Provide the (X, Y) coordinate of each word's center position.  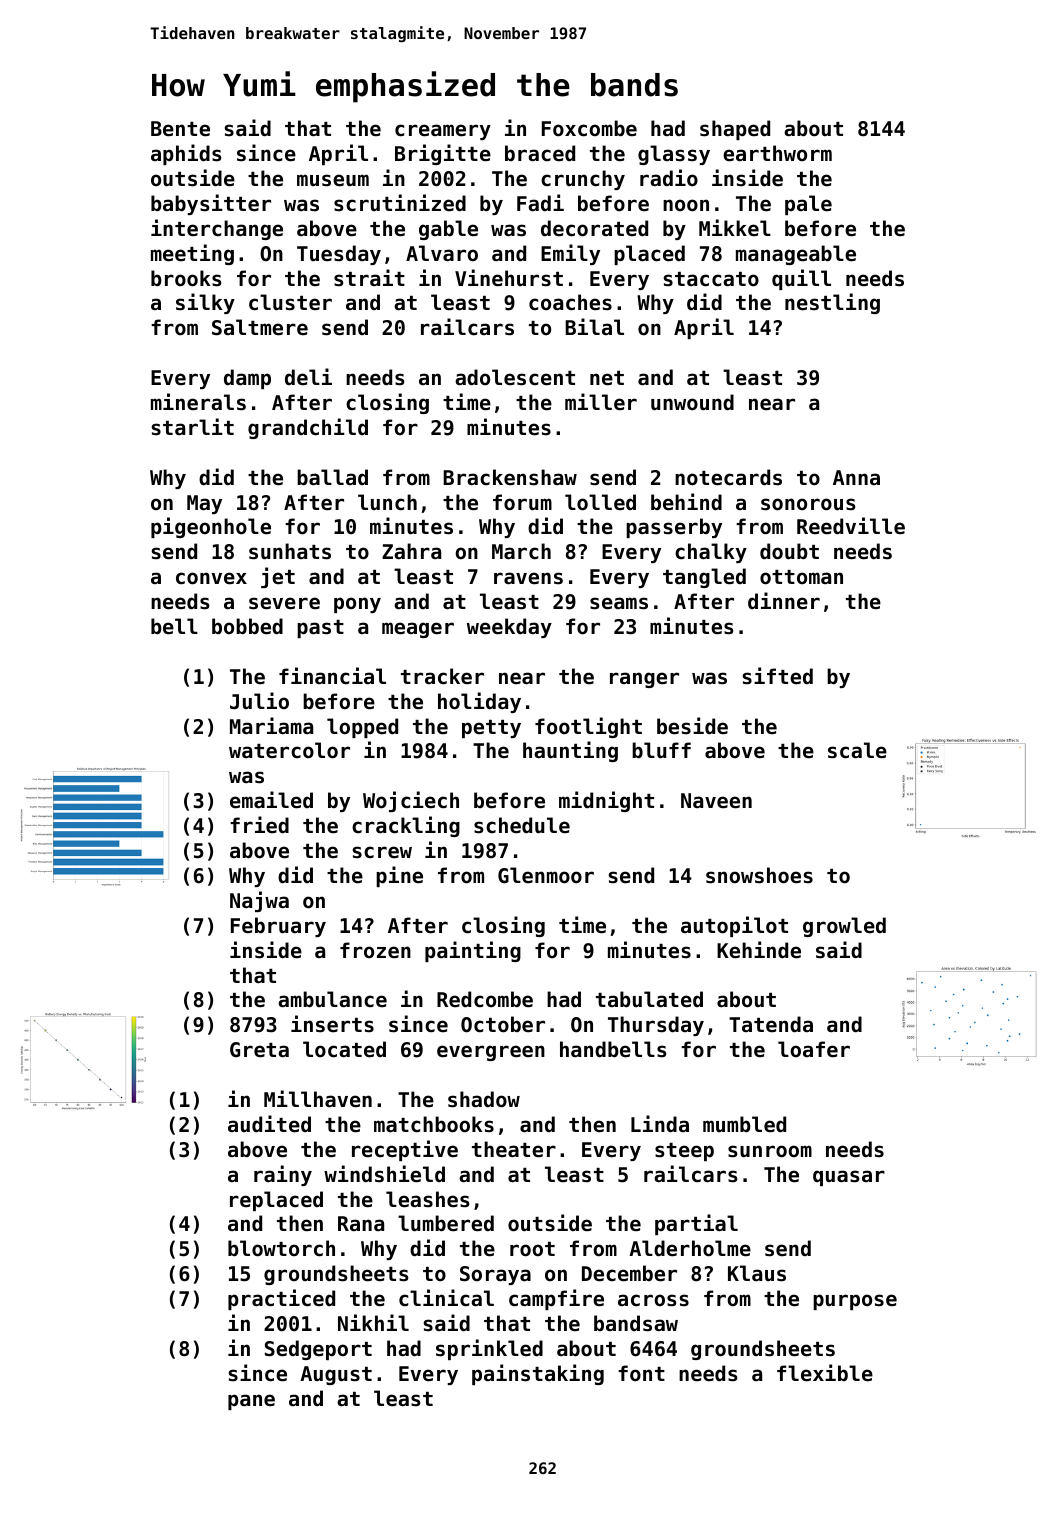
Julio (259, 701)
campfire (556, 1299)
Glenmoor (546, 875)
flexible (825, 1373)
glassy (674, 155)
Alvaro (442, 253)
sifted (778, 676)
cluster (290, 302)
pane (251, 1402)
